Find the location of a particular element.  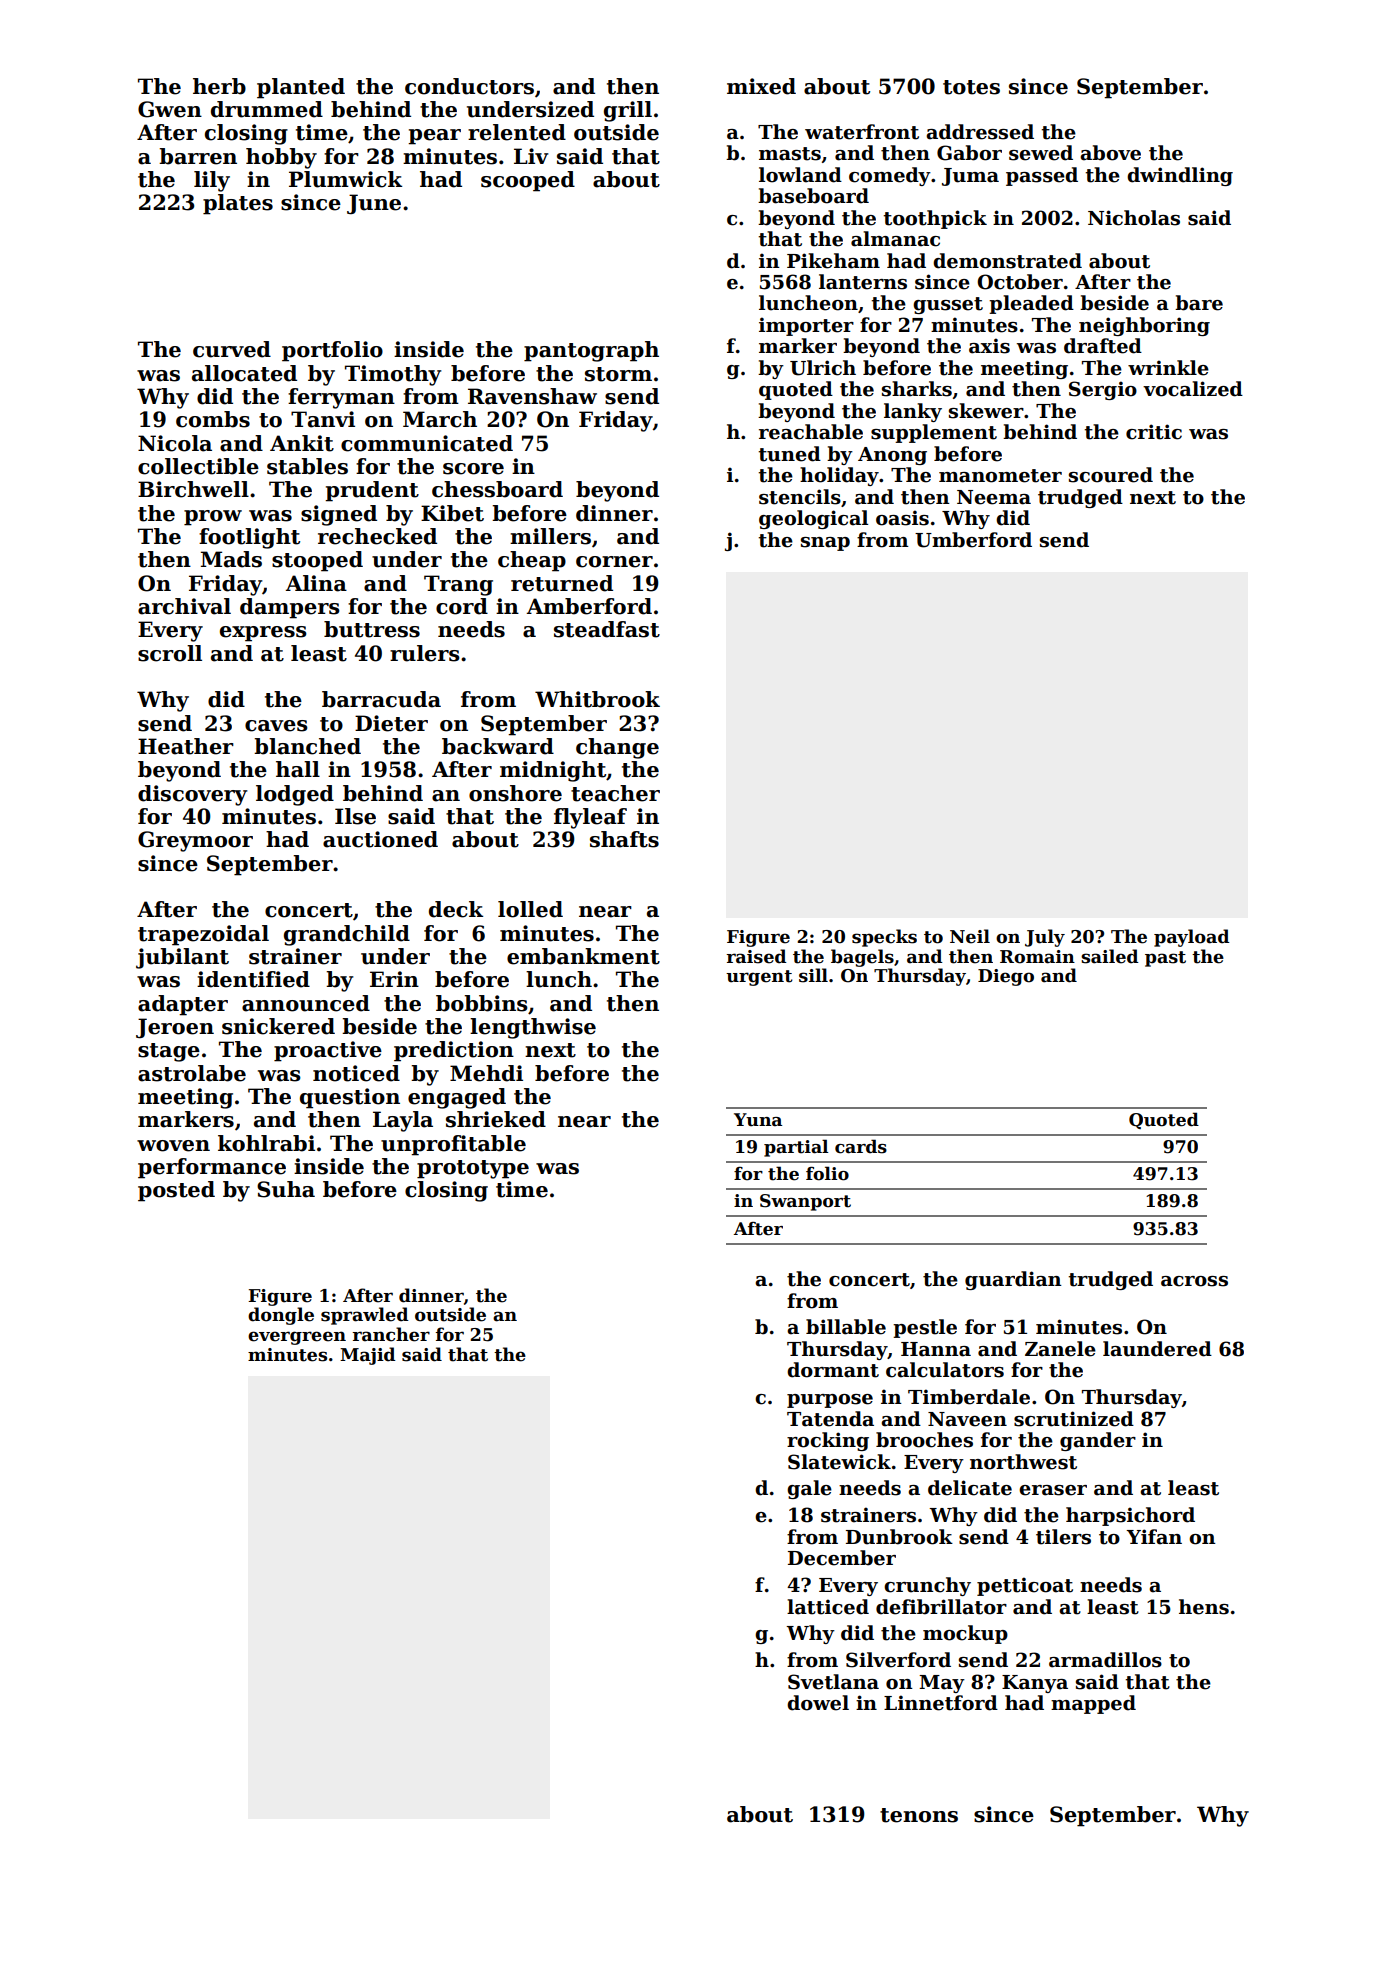

Majid is located at coordinates (368, 1356).
